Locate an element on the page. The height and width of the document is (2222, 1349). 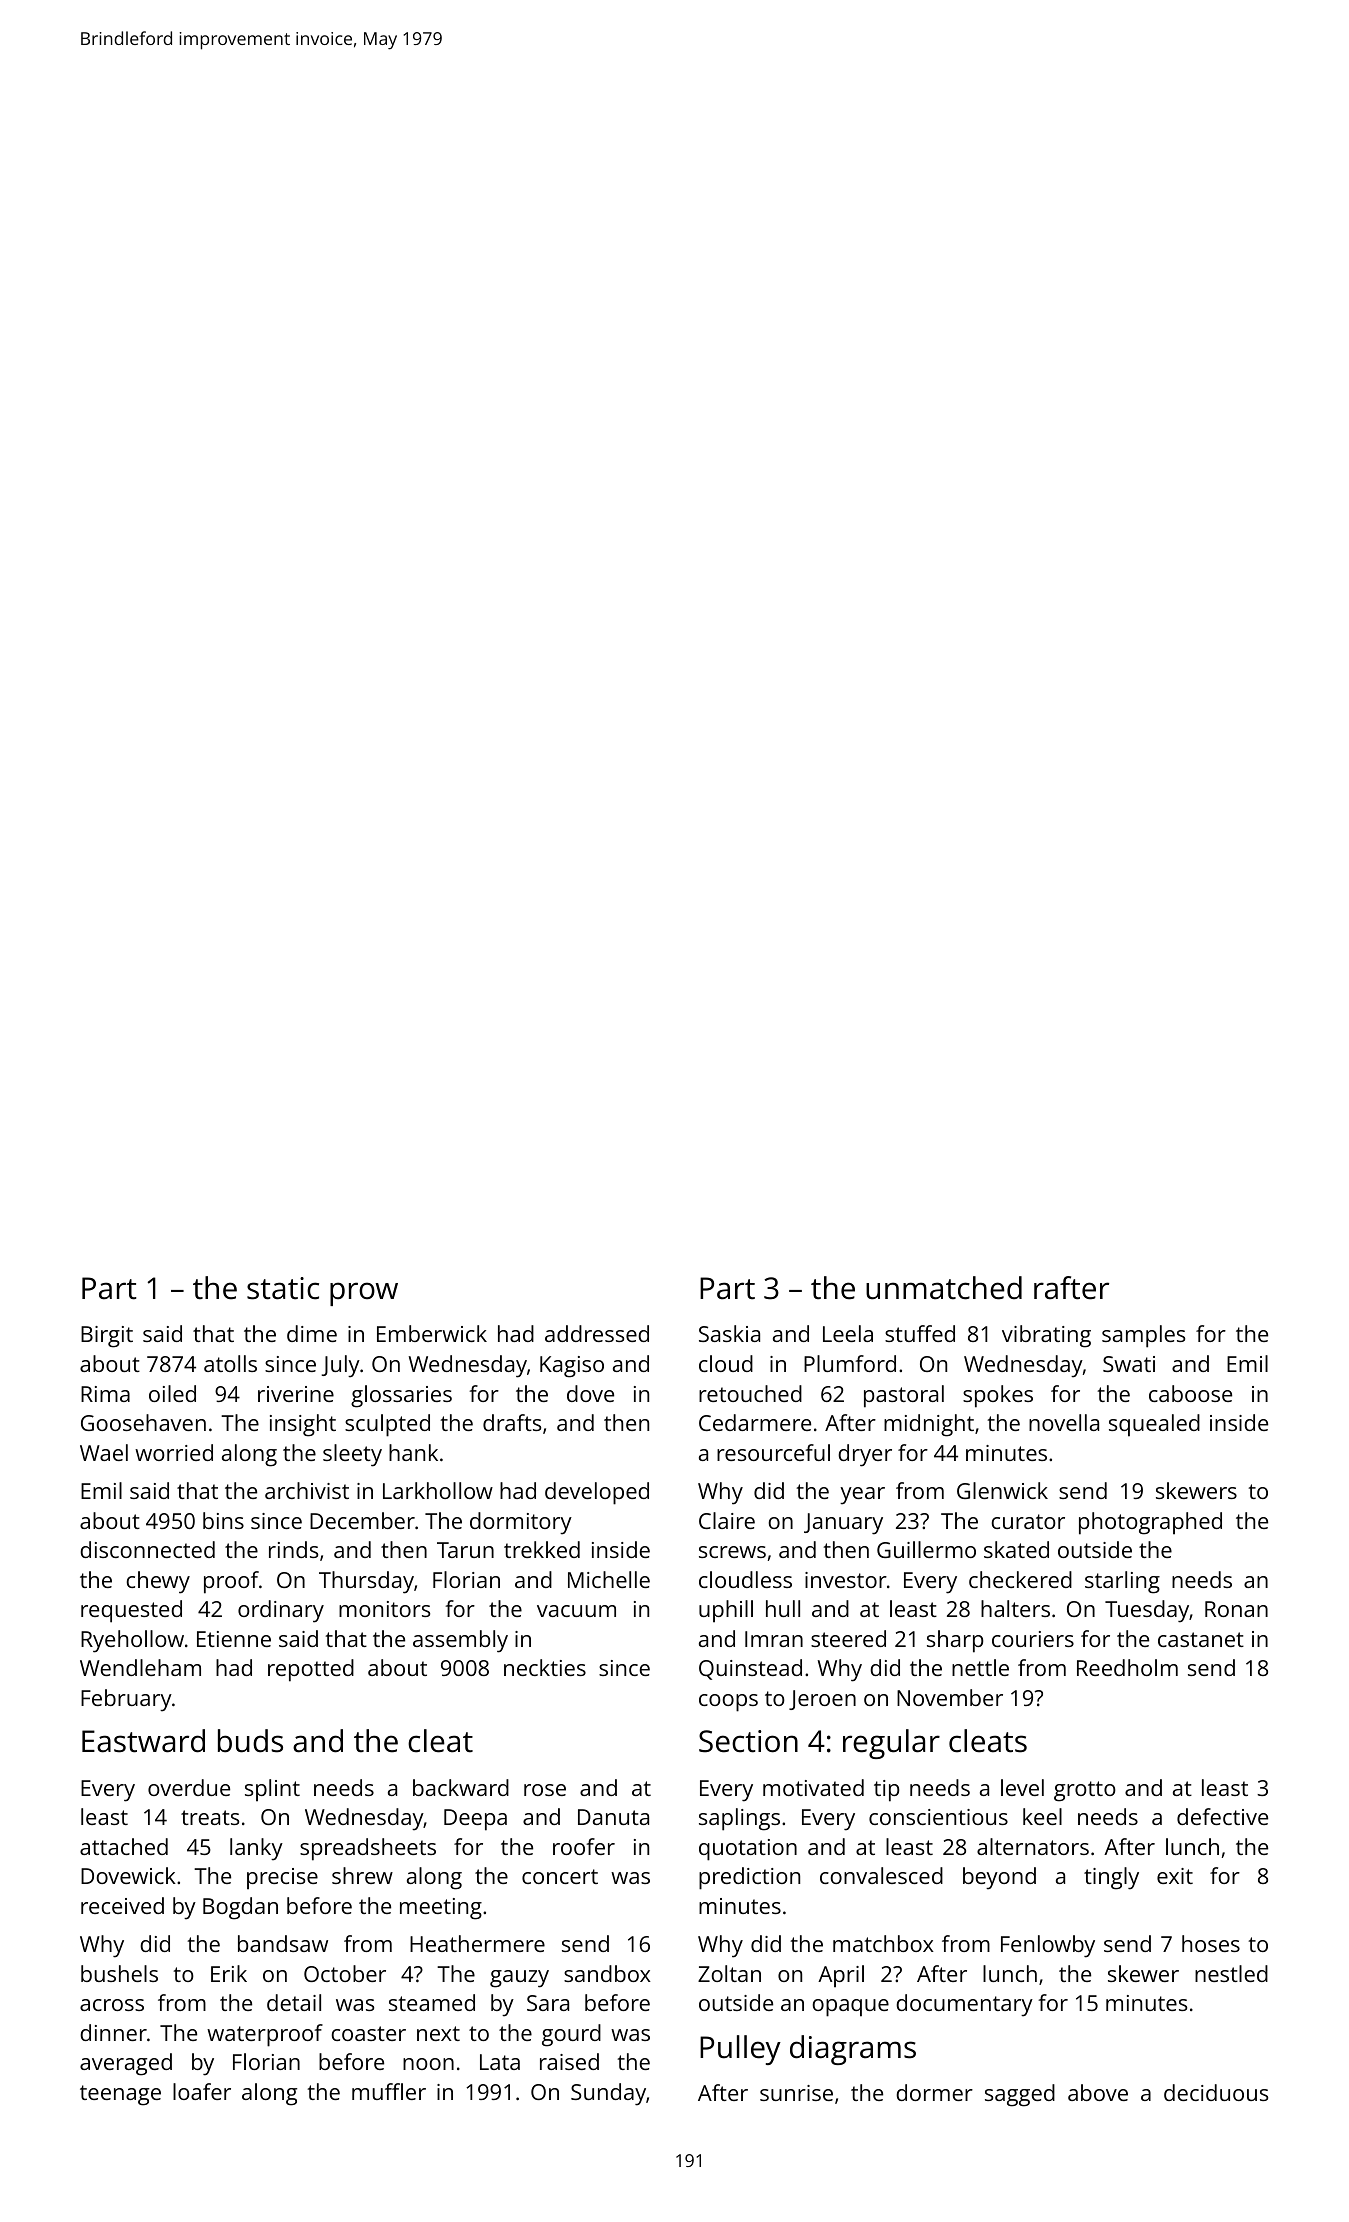
concert is located at coordinates (560, 1876).
